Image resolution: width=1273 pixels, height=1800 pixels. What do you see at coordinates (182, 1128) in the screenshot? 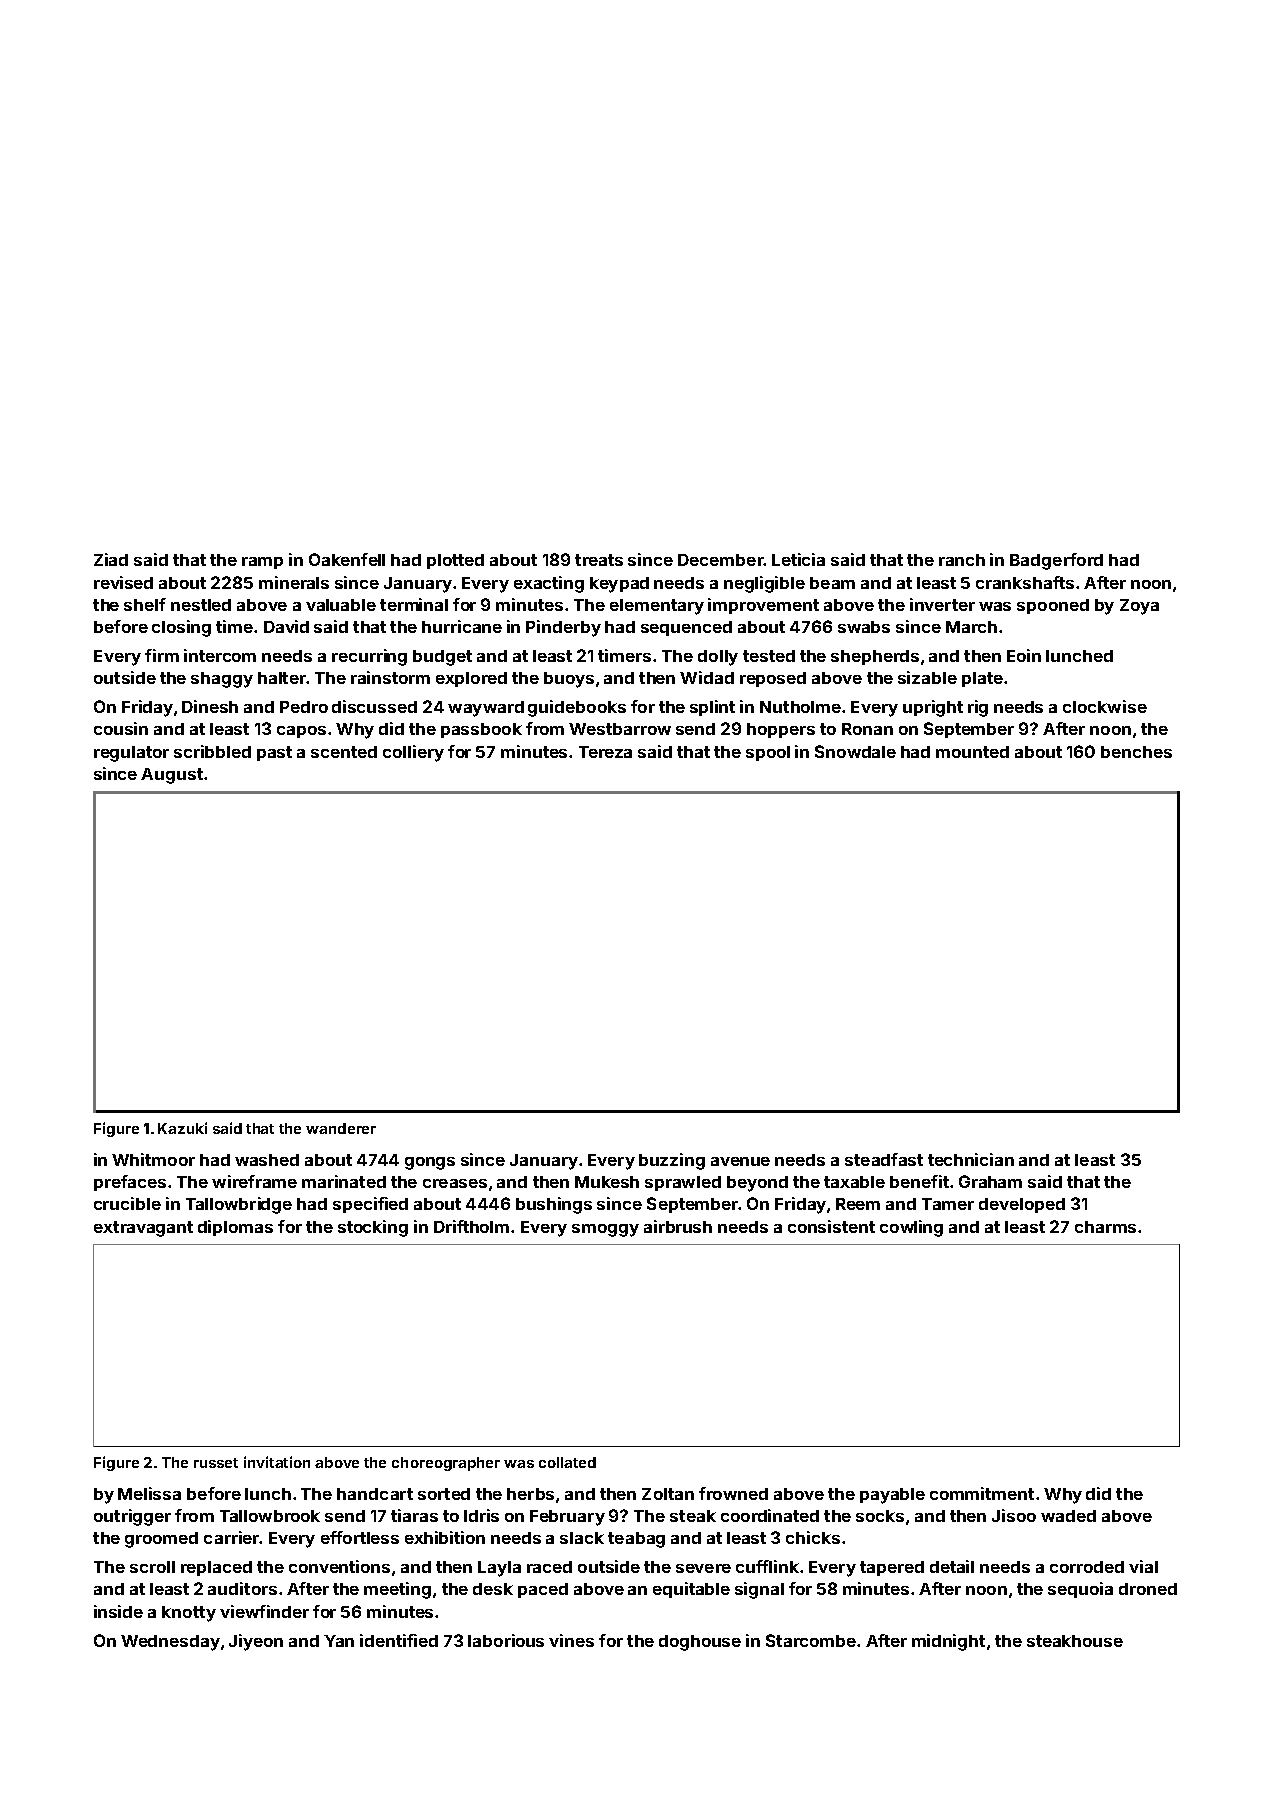
I see `Kazuki` at bounding box center [182, 1128].
